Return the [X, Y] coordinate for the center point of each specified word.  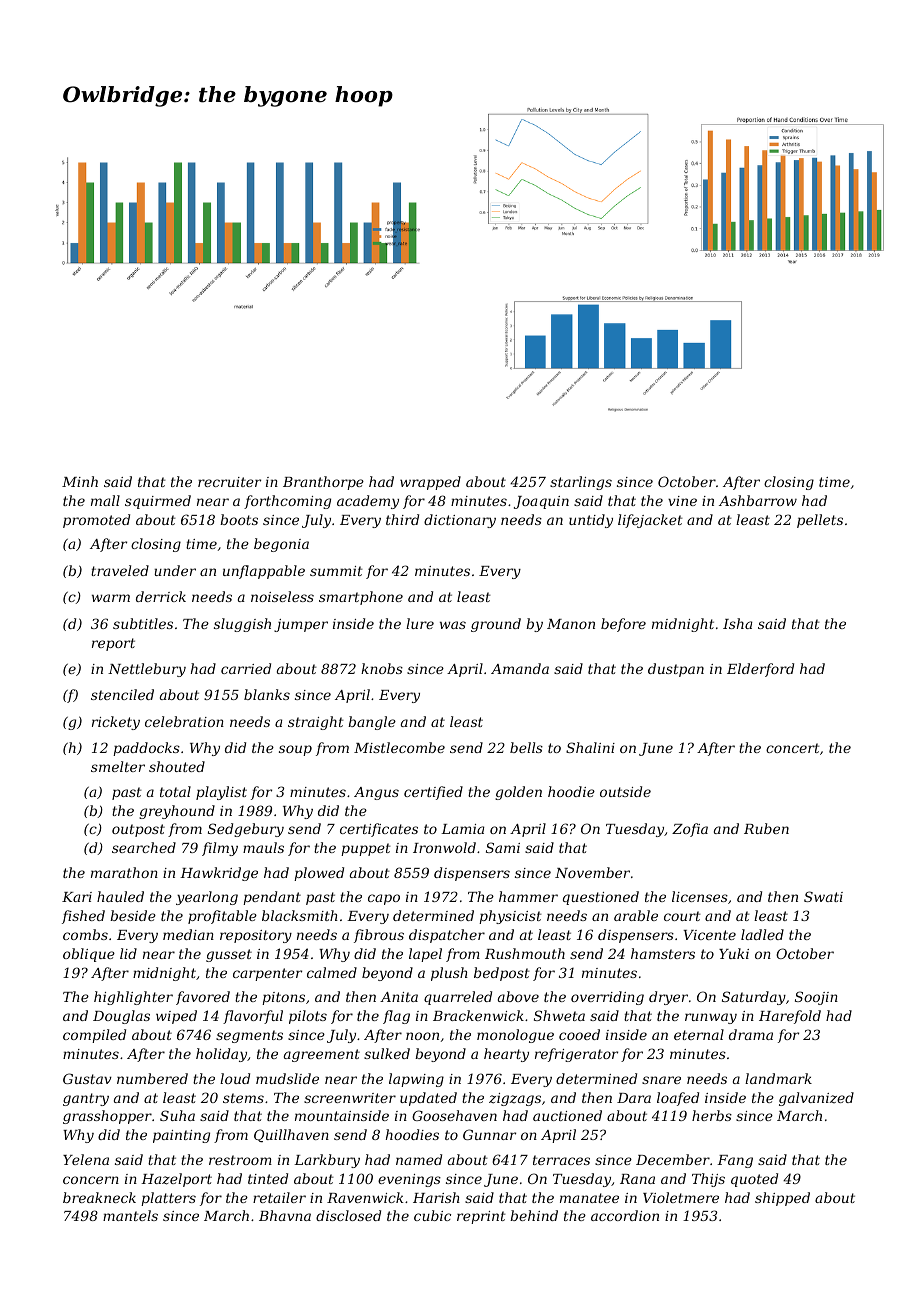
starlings [581, 483]
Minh [80, 481]
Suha [177, 1115]
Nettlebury [147, 670]
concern [91, 1180]
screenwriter [350, 1098]
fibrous [379, 936]
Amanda [520, 668]
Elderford [760, 670]
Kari [77, 897]
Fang [735, 1161]
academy [368, 502]
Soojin [816, 998]
